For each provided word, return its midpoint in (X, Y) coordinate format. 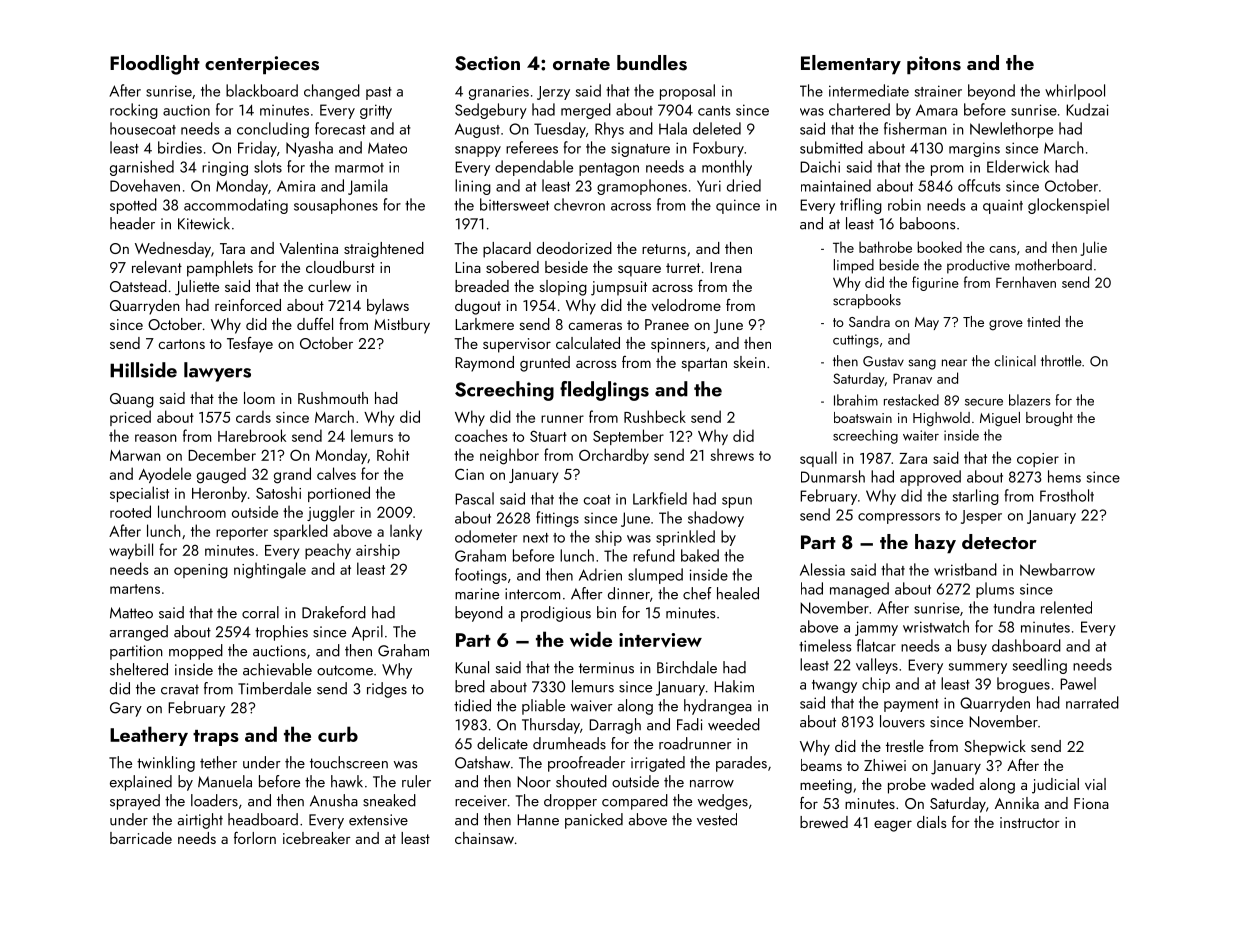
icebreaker (317, 838)
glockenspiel (1068, 206)
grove (1006, 325)
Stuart (548, 436)
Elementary (851, 64)
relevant (157, 267)
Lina (468, 267)
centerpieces (262, 65)
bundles (652, 63)
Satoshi (278, 492)
